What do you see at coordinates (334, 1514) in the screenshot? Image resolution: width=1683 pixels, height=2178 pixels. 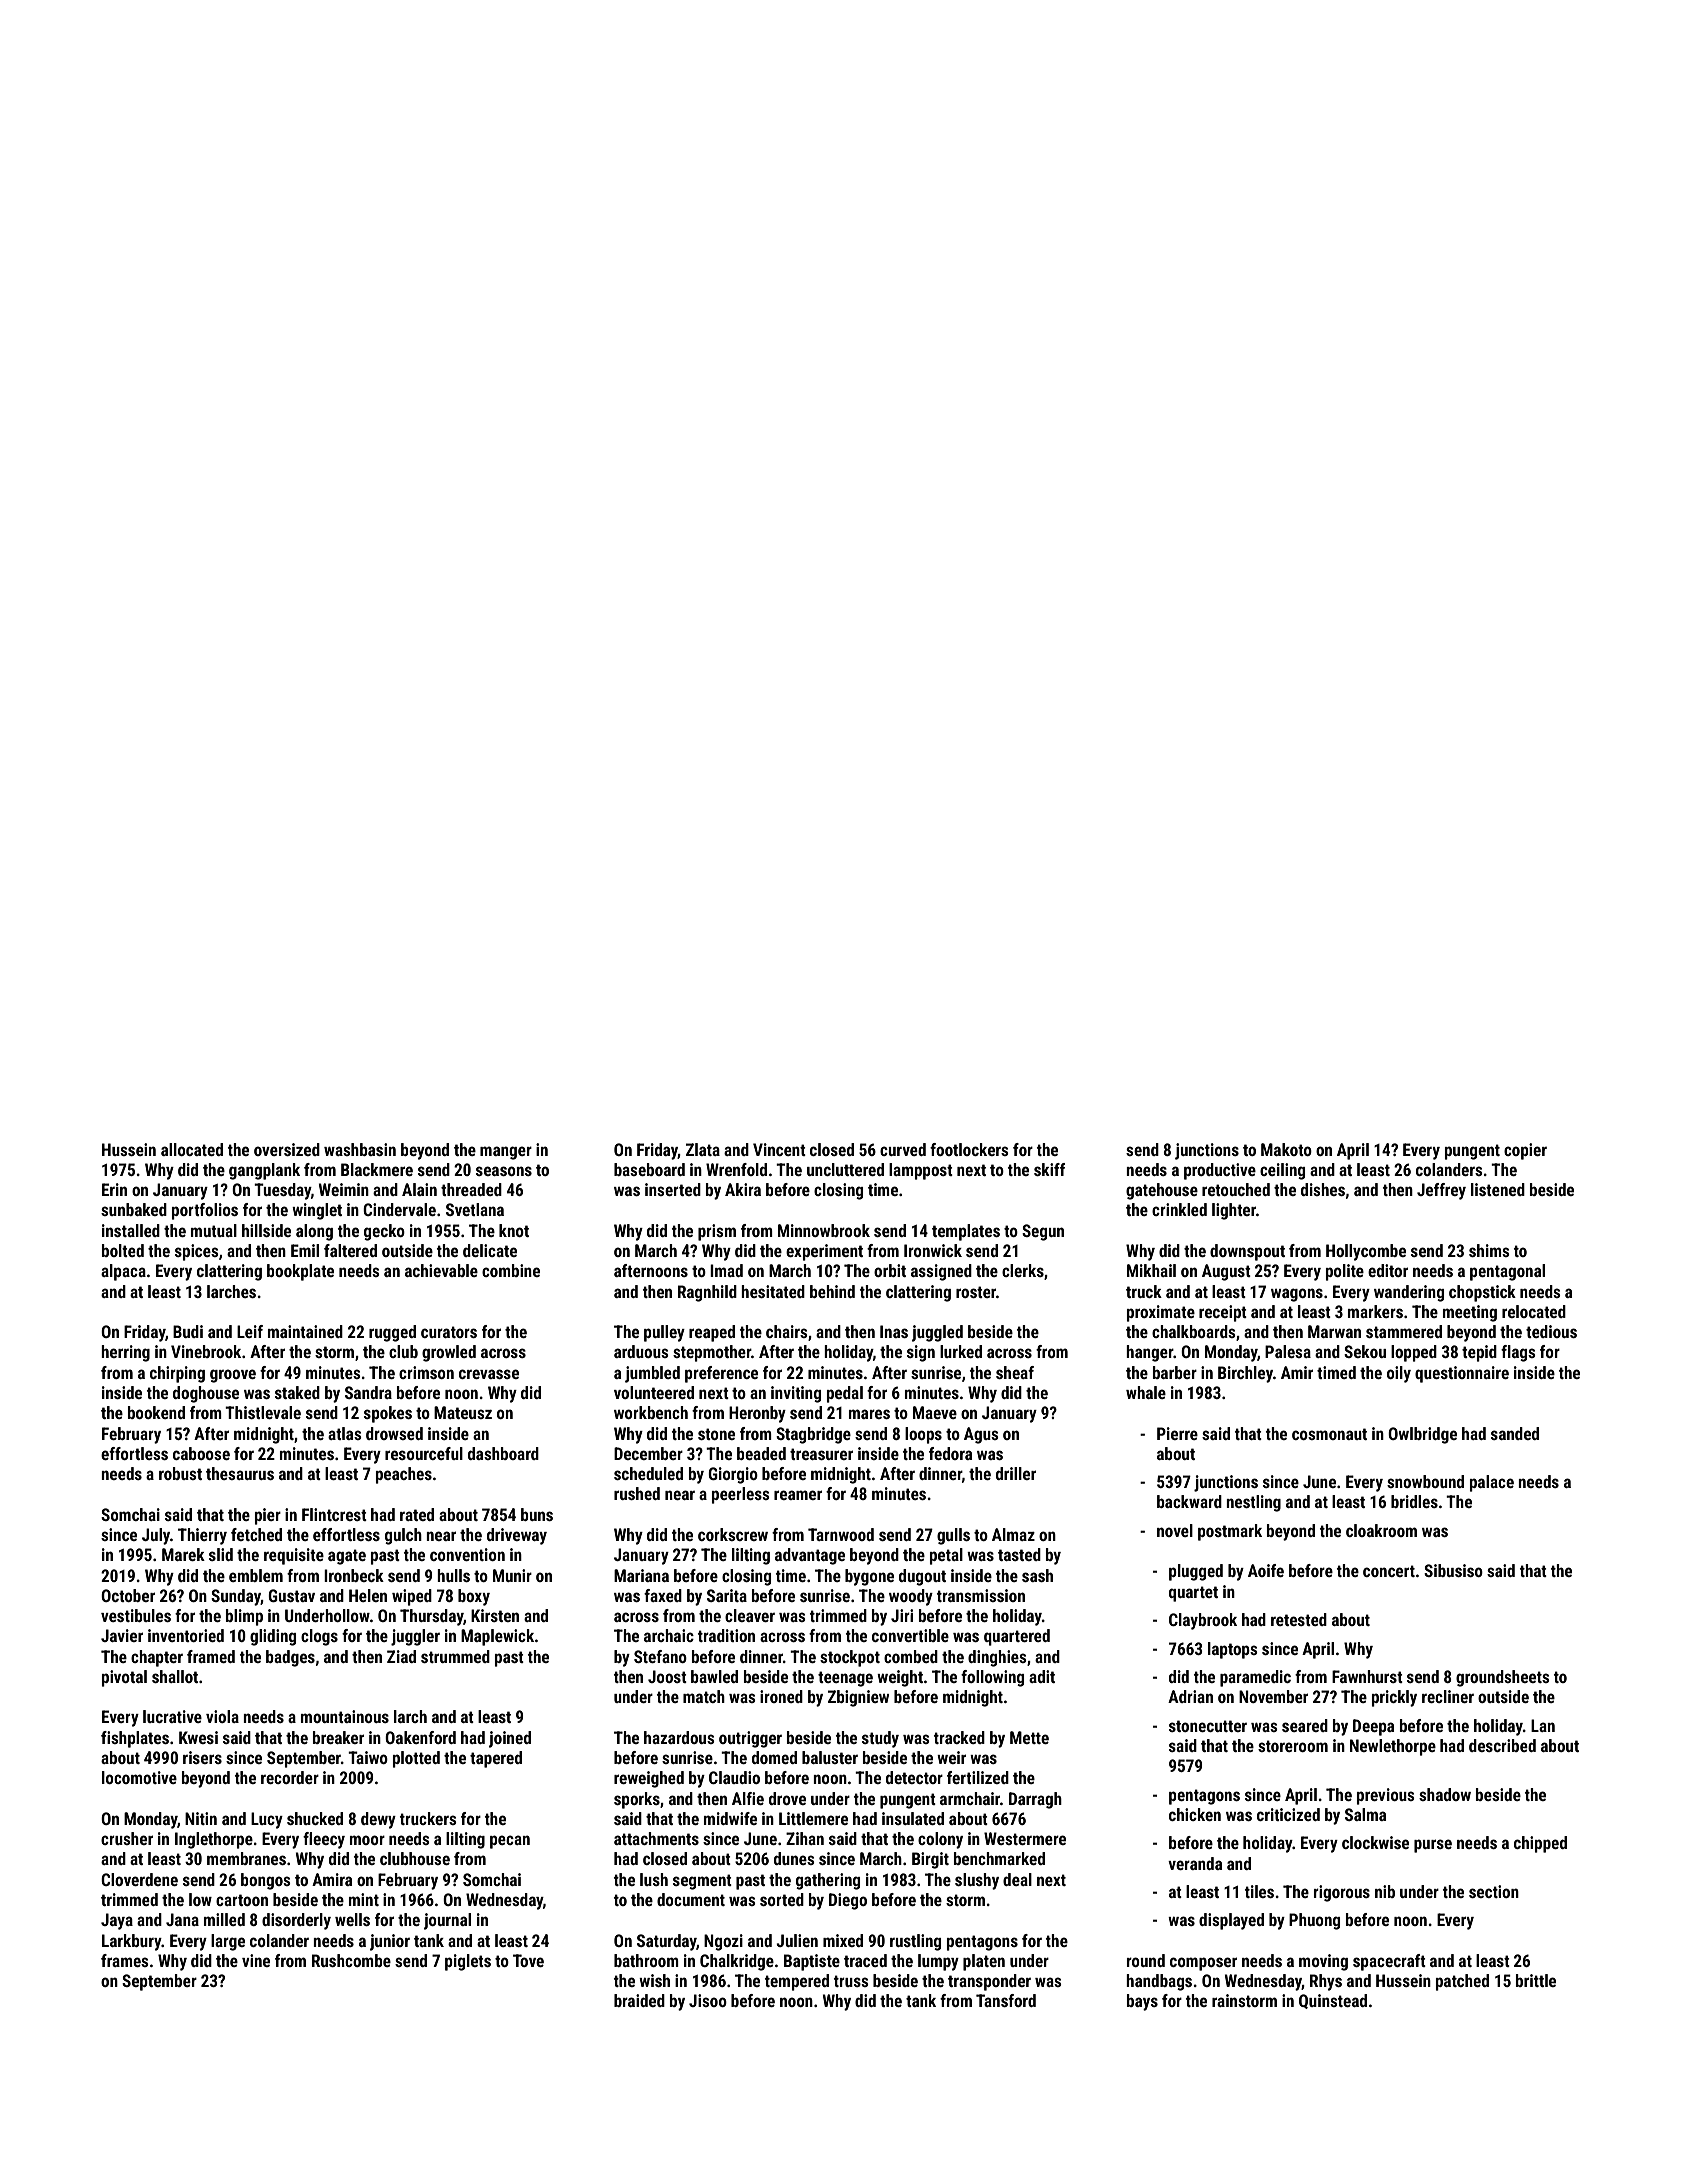 I see `Flintcrest` at bounding box center [334, 1514].
